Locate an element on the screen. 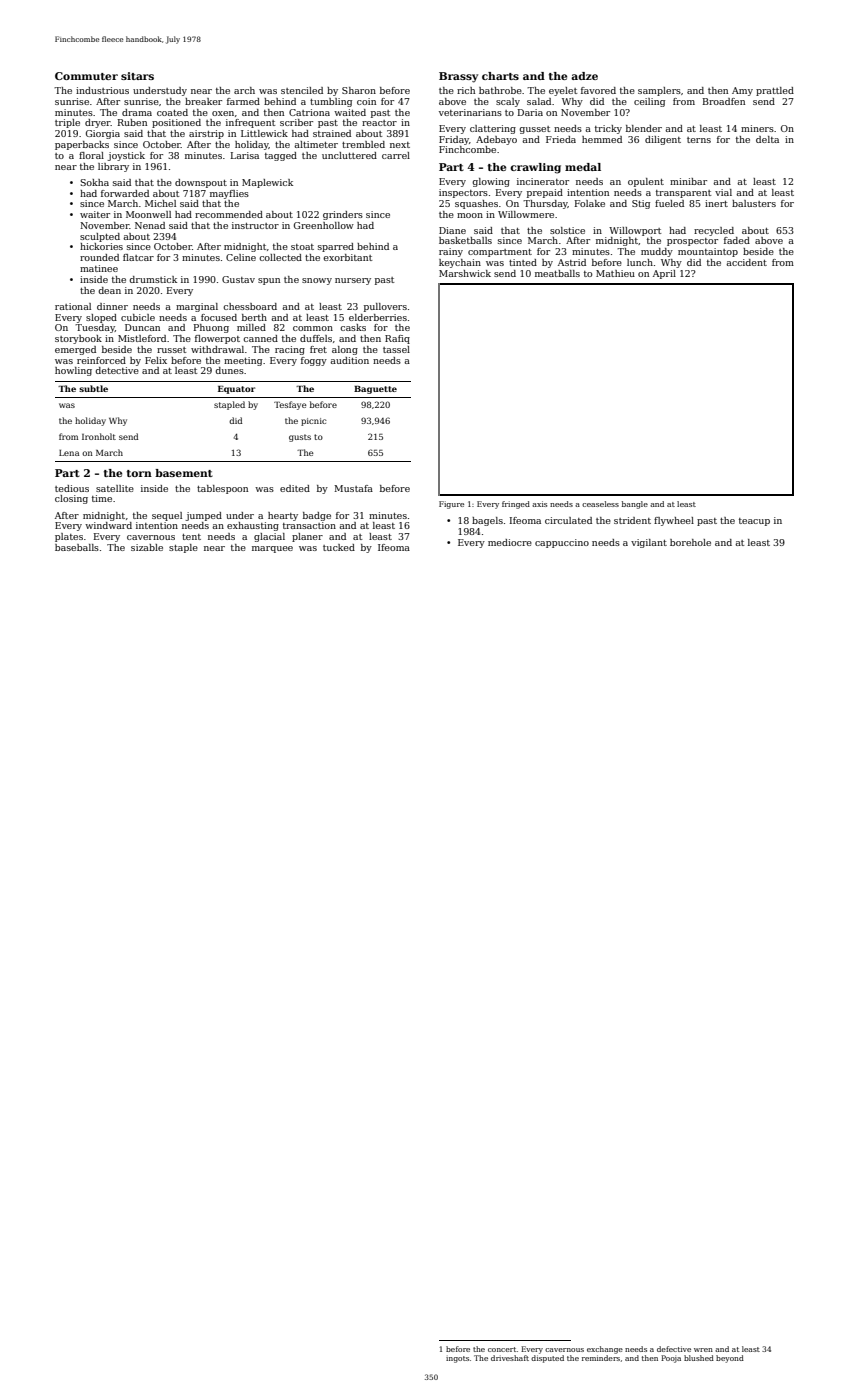 The image size is (849, 1400). Michel is located at coordinates (160, 203).
